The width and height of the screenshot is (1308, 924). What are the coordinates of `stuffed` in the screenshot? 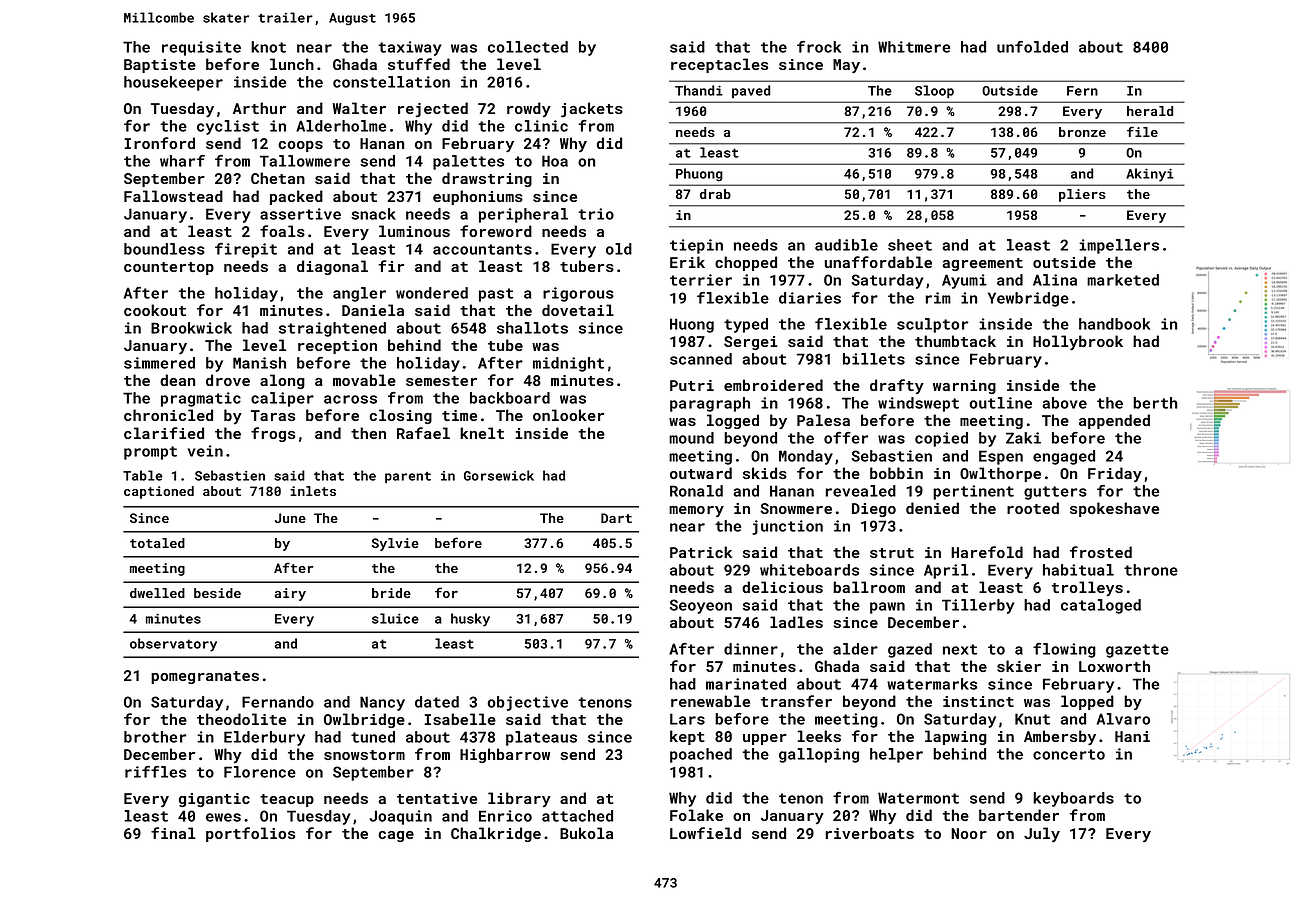 It's located at (419, 64).
